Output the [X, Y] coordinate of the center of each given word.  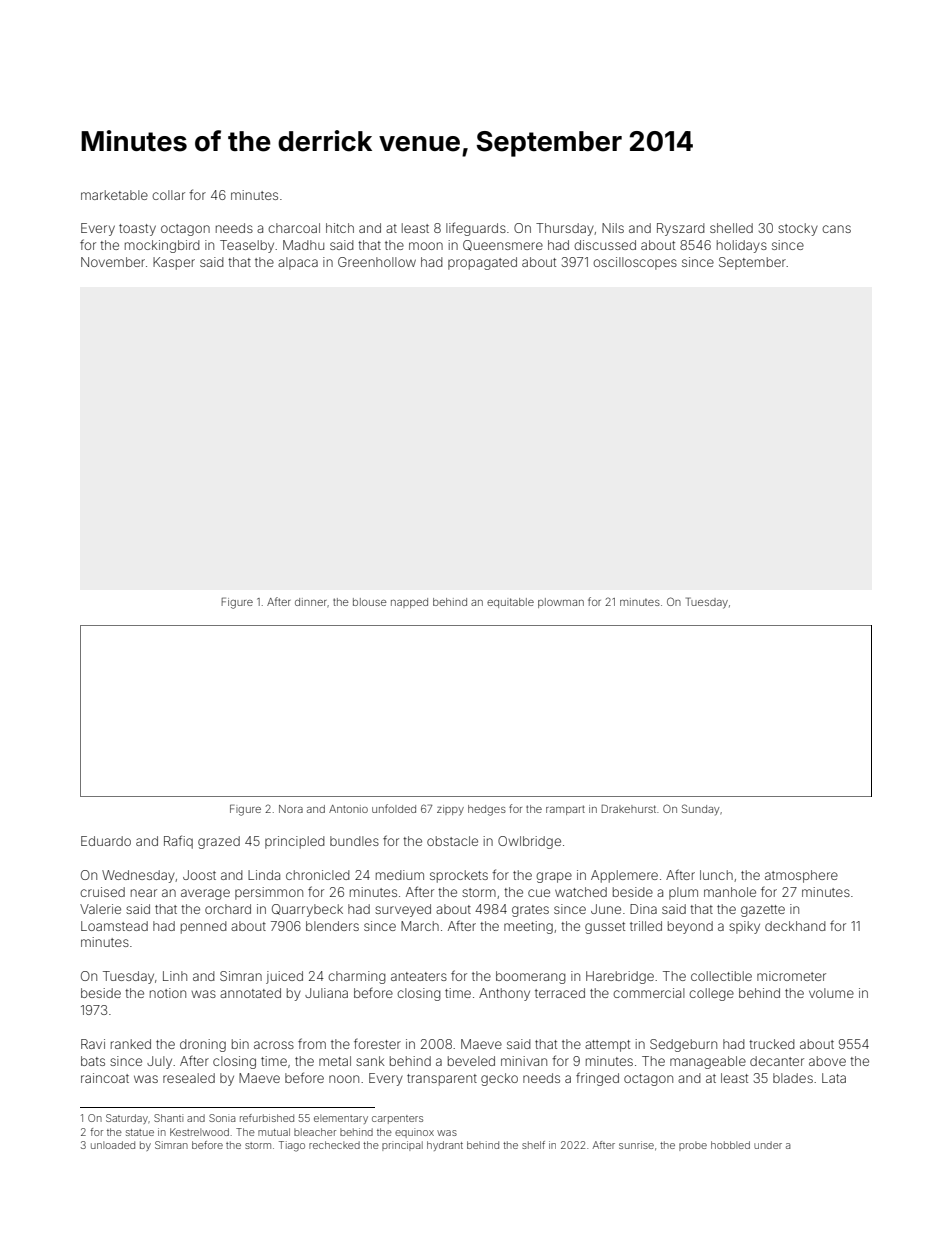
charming [357, 977]
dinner [311, 602]
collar [168, 195]
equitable [510, 603]
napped [409, 603]
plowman [561, 603]
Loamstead [114, 926]
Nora [291, 809]
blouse [370, 602]
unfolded [394, 808]
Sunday [700, 809]
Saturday [127, 1119]
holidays [742, 246]
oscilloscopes [635, 263]
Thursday [565, 229]
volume [831, 993]
